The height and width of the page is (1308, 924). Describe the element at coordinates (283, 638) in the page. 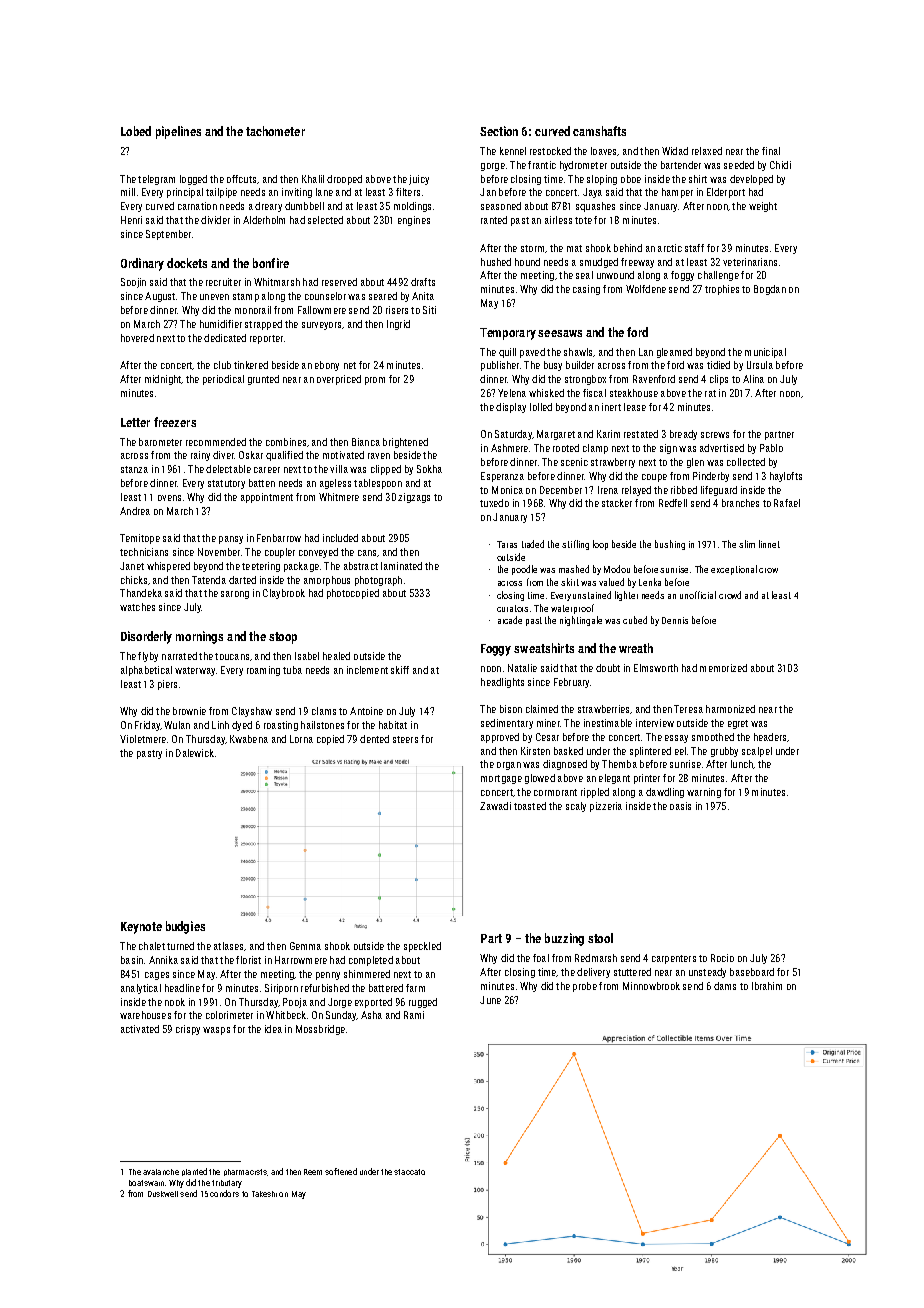

I see `stoop` at that location.
